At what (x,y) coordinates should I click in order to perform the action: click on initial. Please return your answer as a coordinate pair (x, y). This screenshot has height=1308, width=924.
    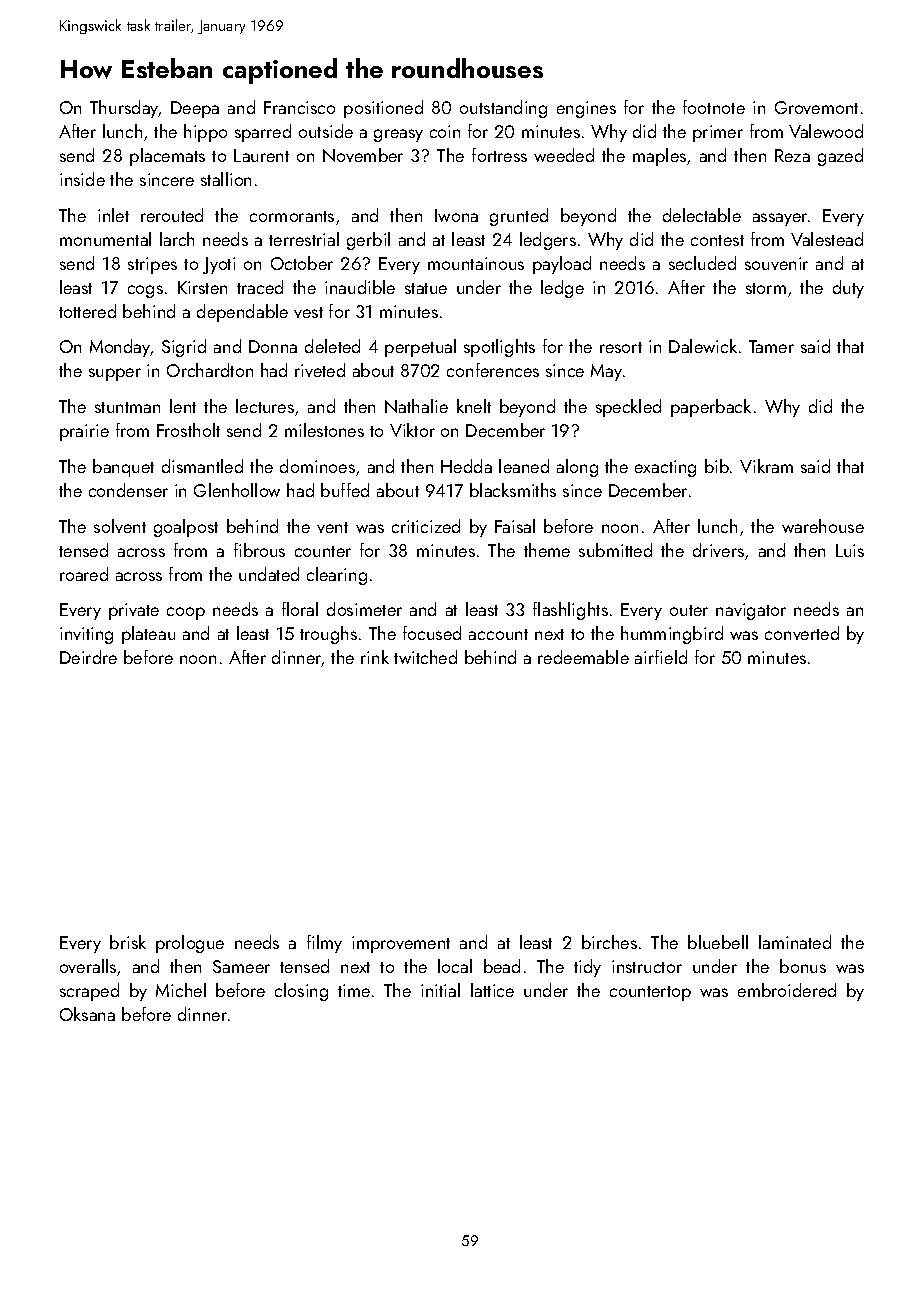
    Looking at the image, I should click on (440, 990).
